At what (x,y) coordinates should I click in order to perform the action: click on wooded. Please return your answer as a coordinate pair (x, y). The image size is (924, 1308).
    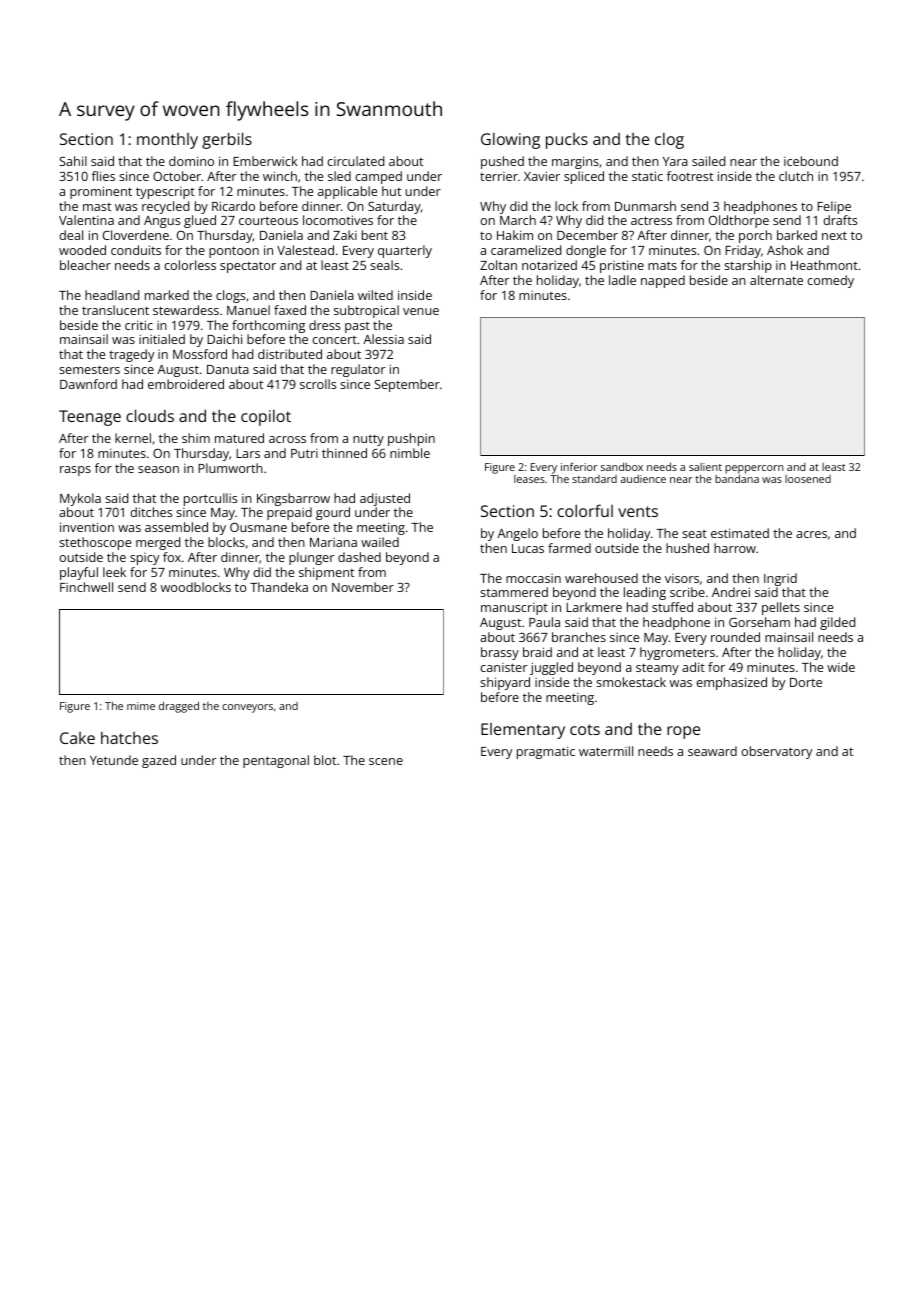
    Looking at the image, I should click on (82, 250).
